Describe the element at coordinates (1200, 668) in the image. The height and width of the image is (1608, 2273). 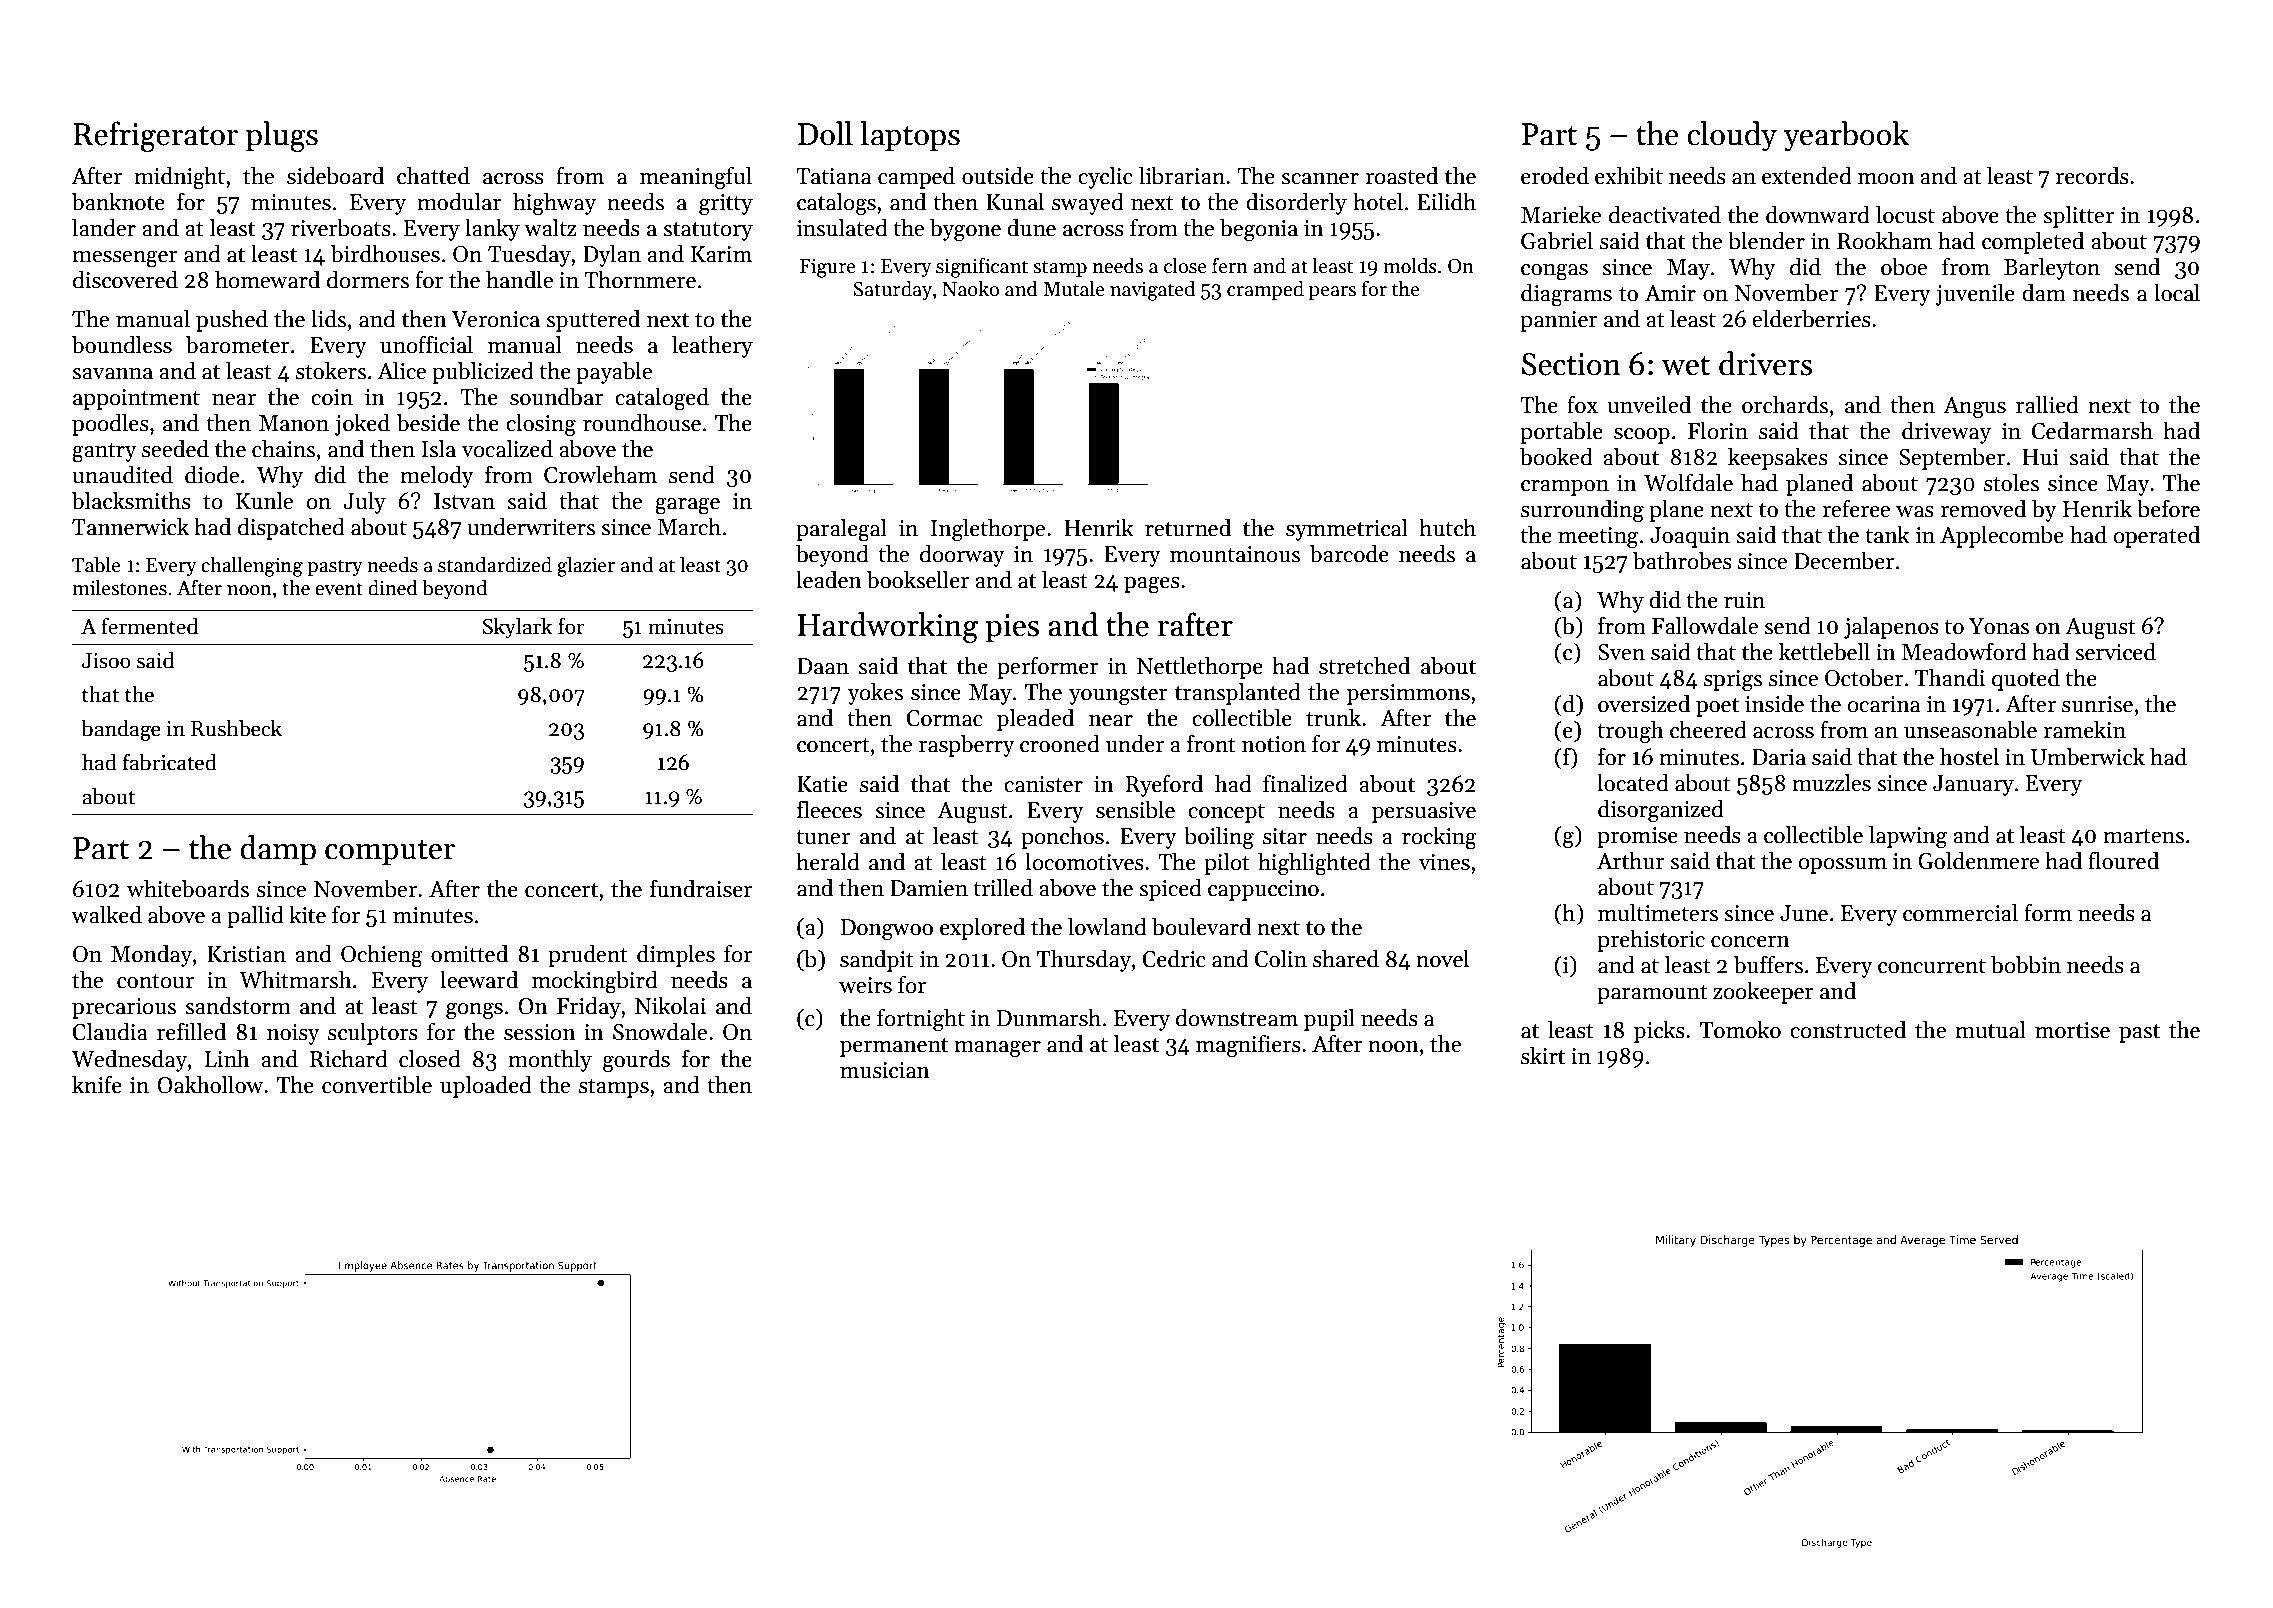
I see `Nettlethorpe` at that location.
